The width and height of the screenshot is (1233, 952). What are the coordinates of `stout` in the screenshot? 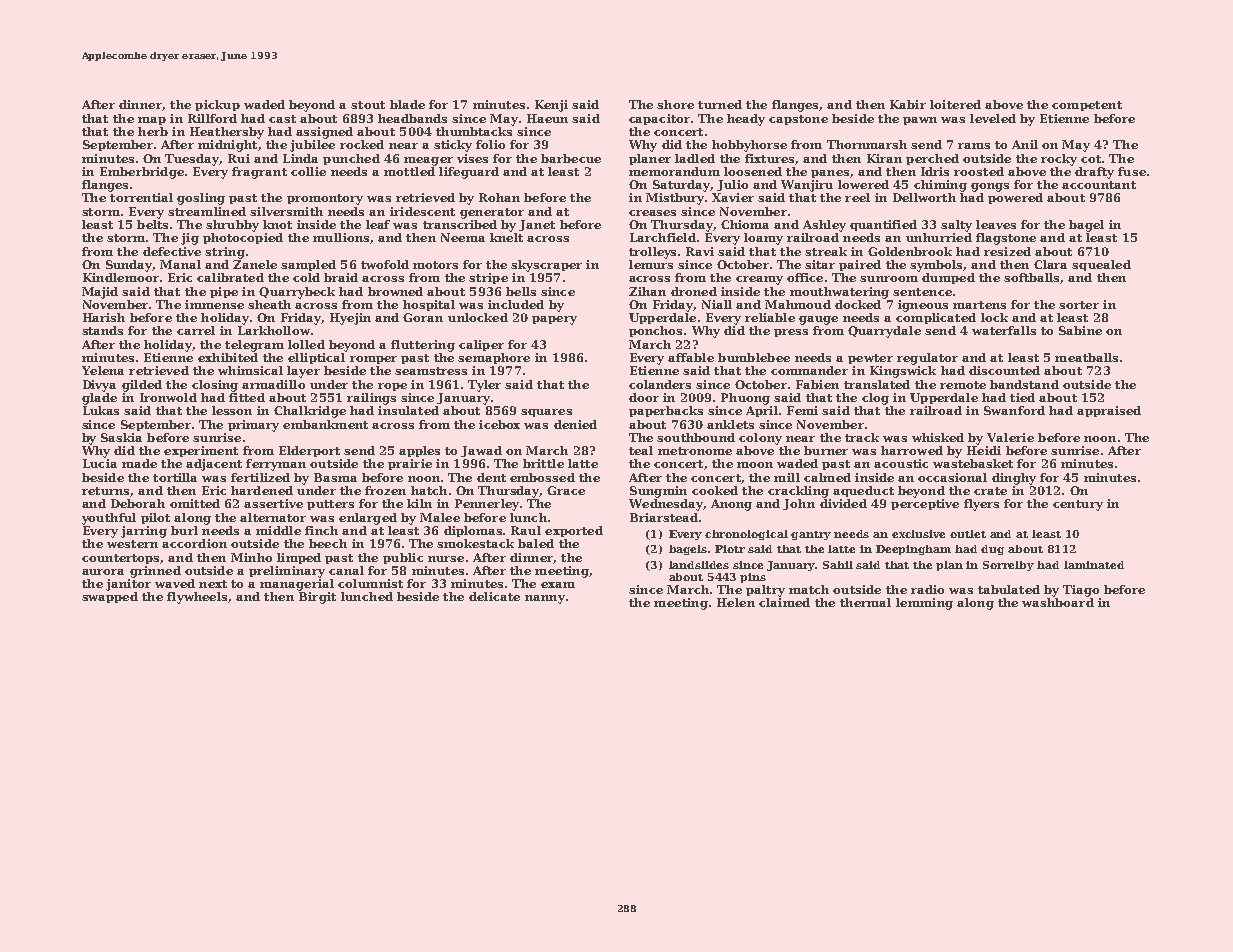 It's located at (368, 105).
